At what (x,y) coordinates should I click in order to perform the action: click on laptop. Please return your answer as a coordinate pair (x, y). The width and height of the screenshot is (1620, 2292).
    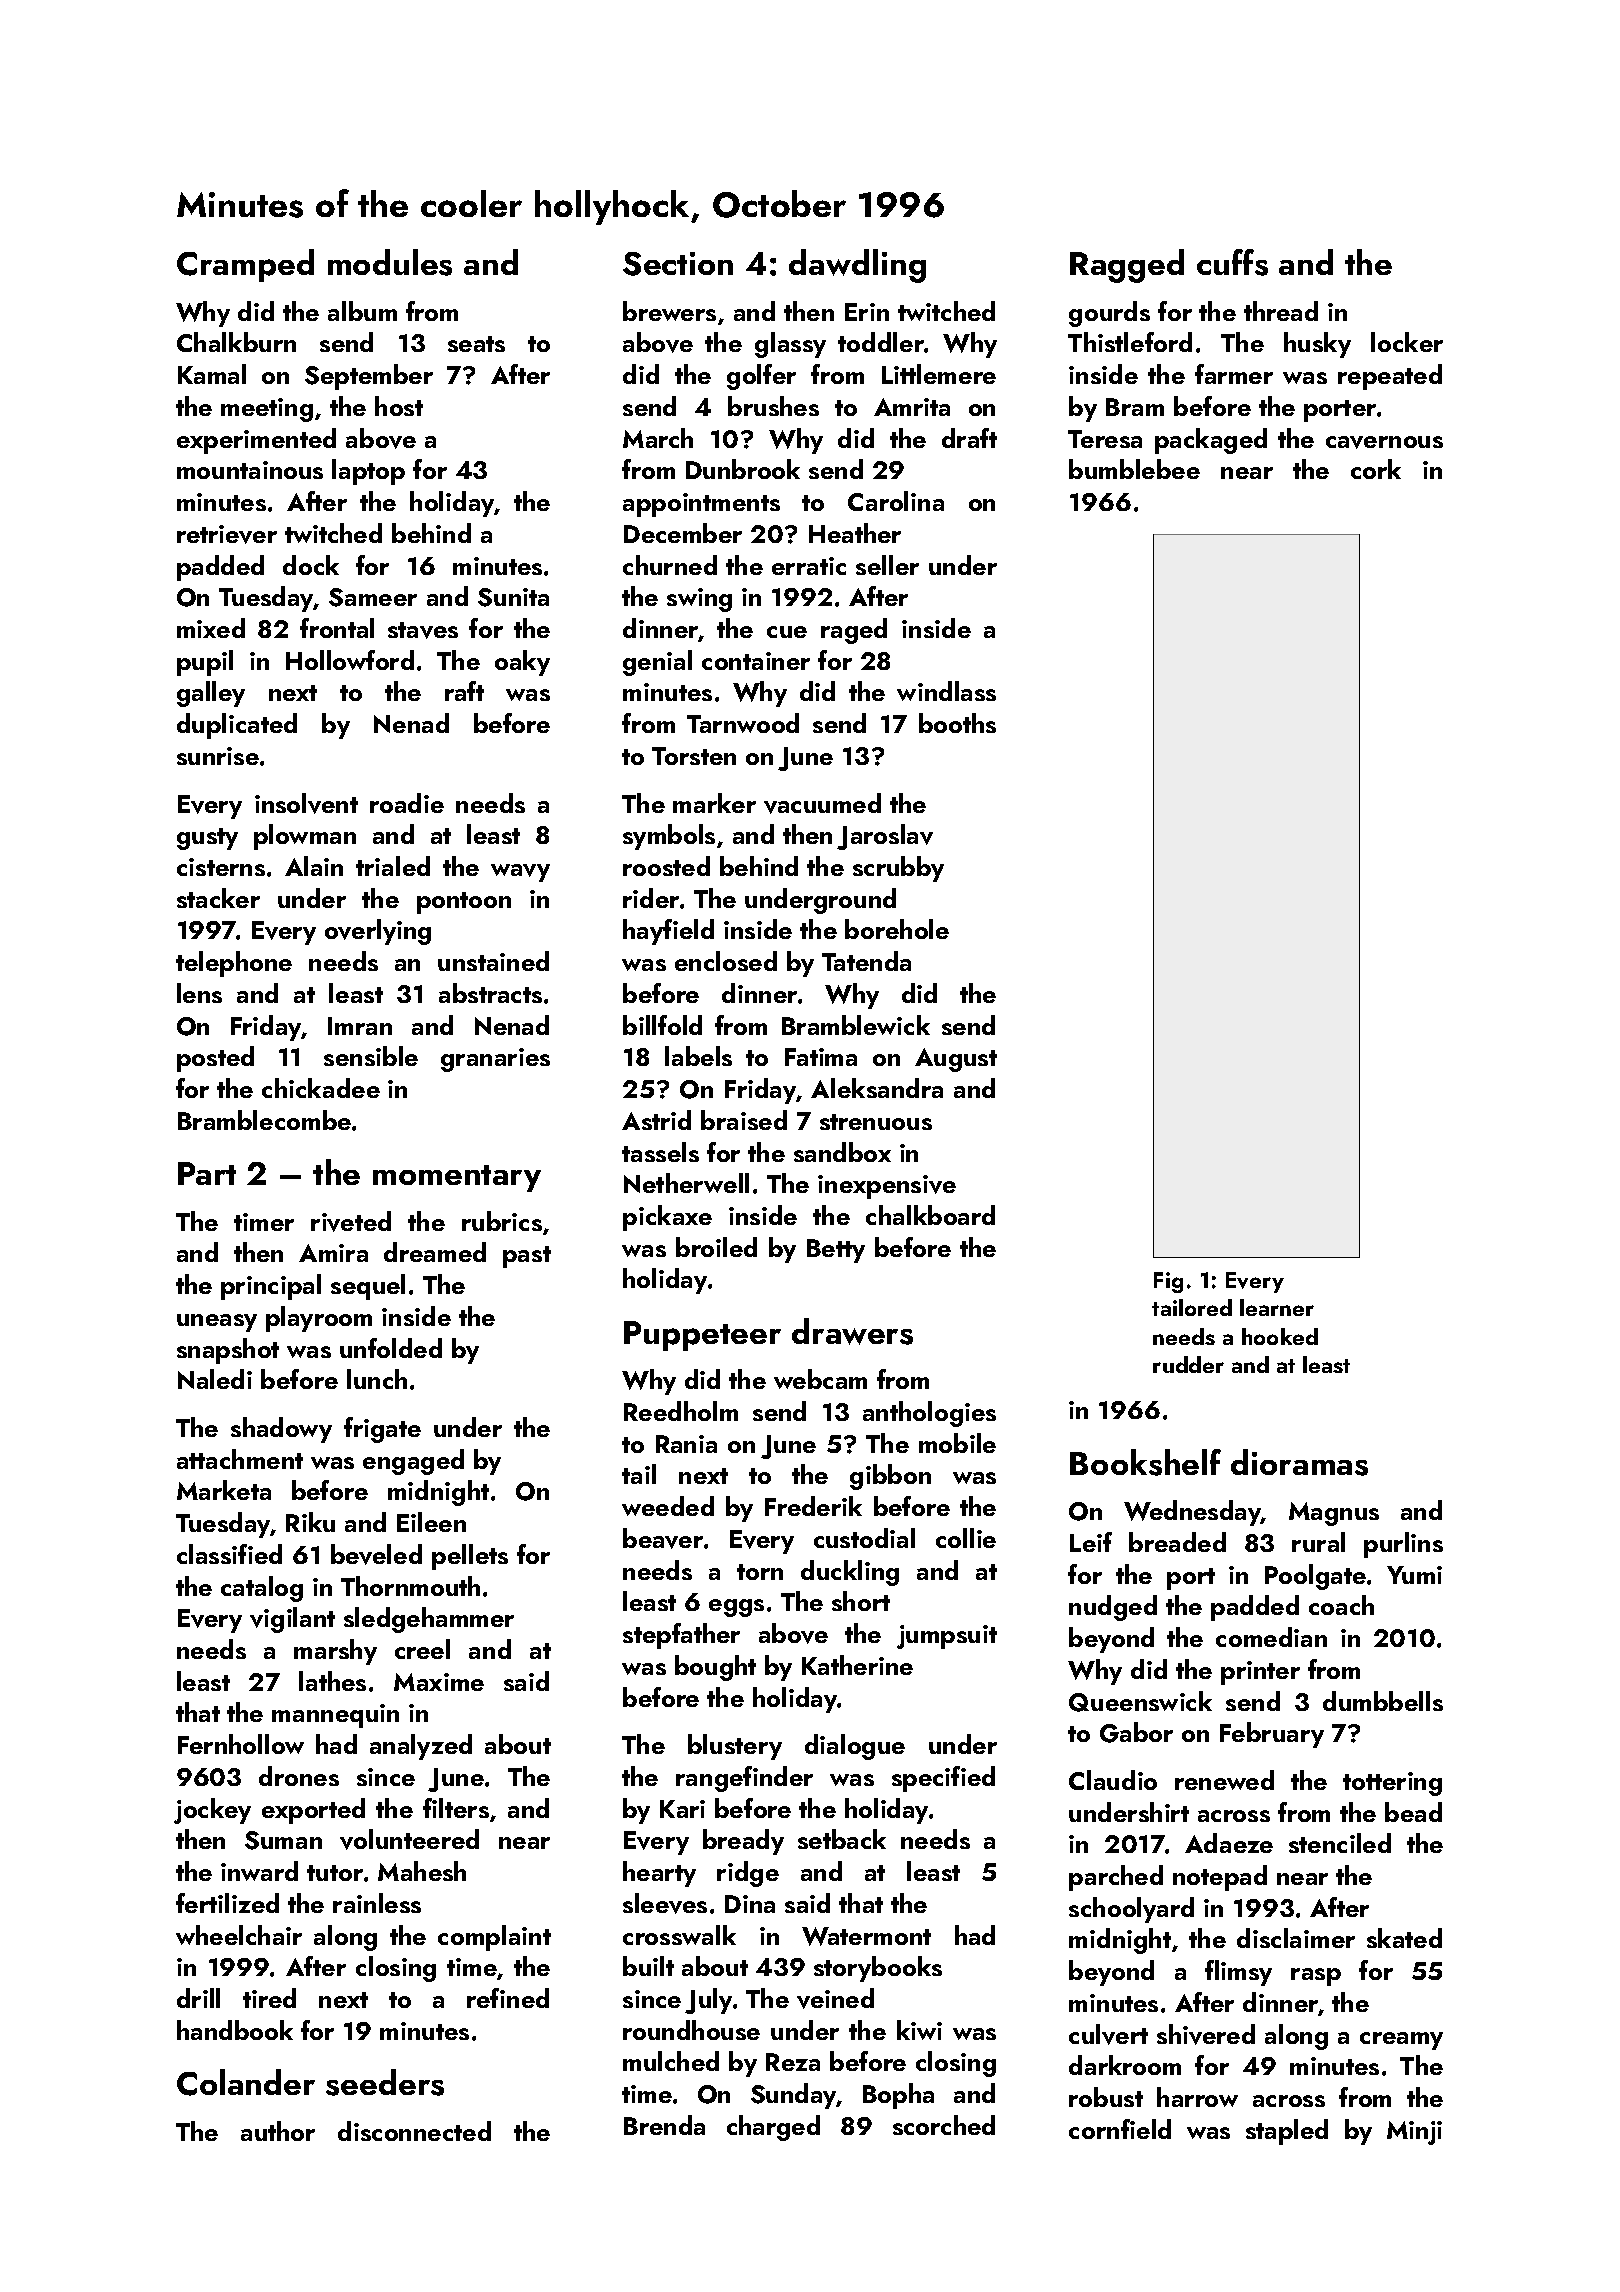
    Looking at the image, I should click on (368, 472).
